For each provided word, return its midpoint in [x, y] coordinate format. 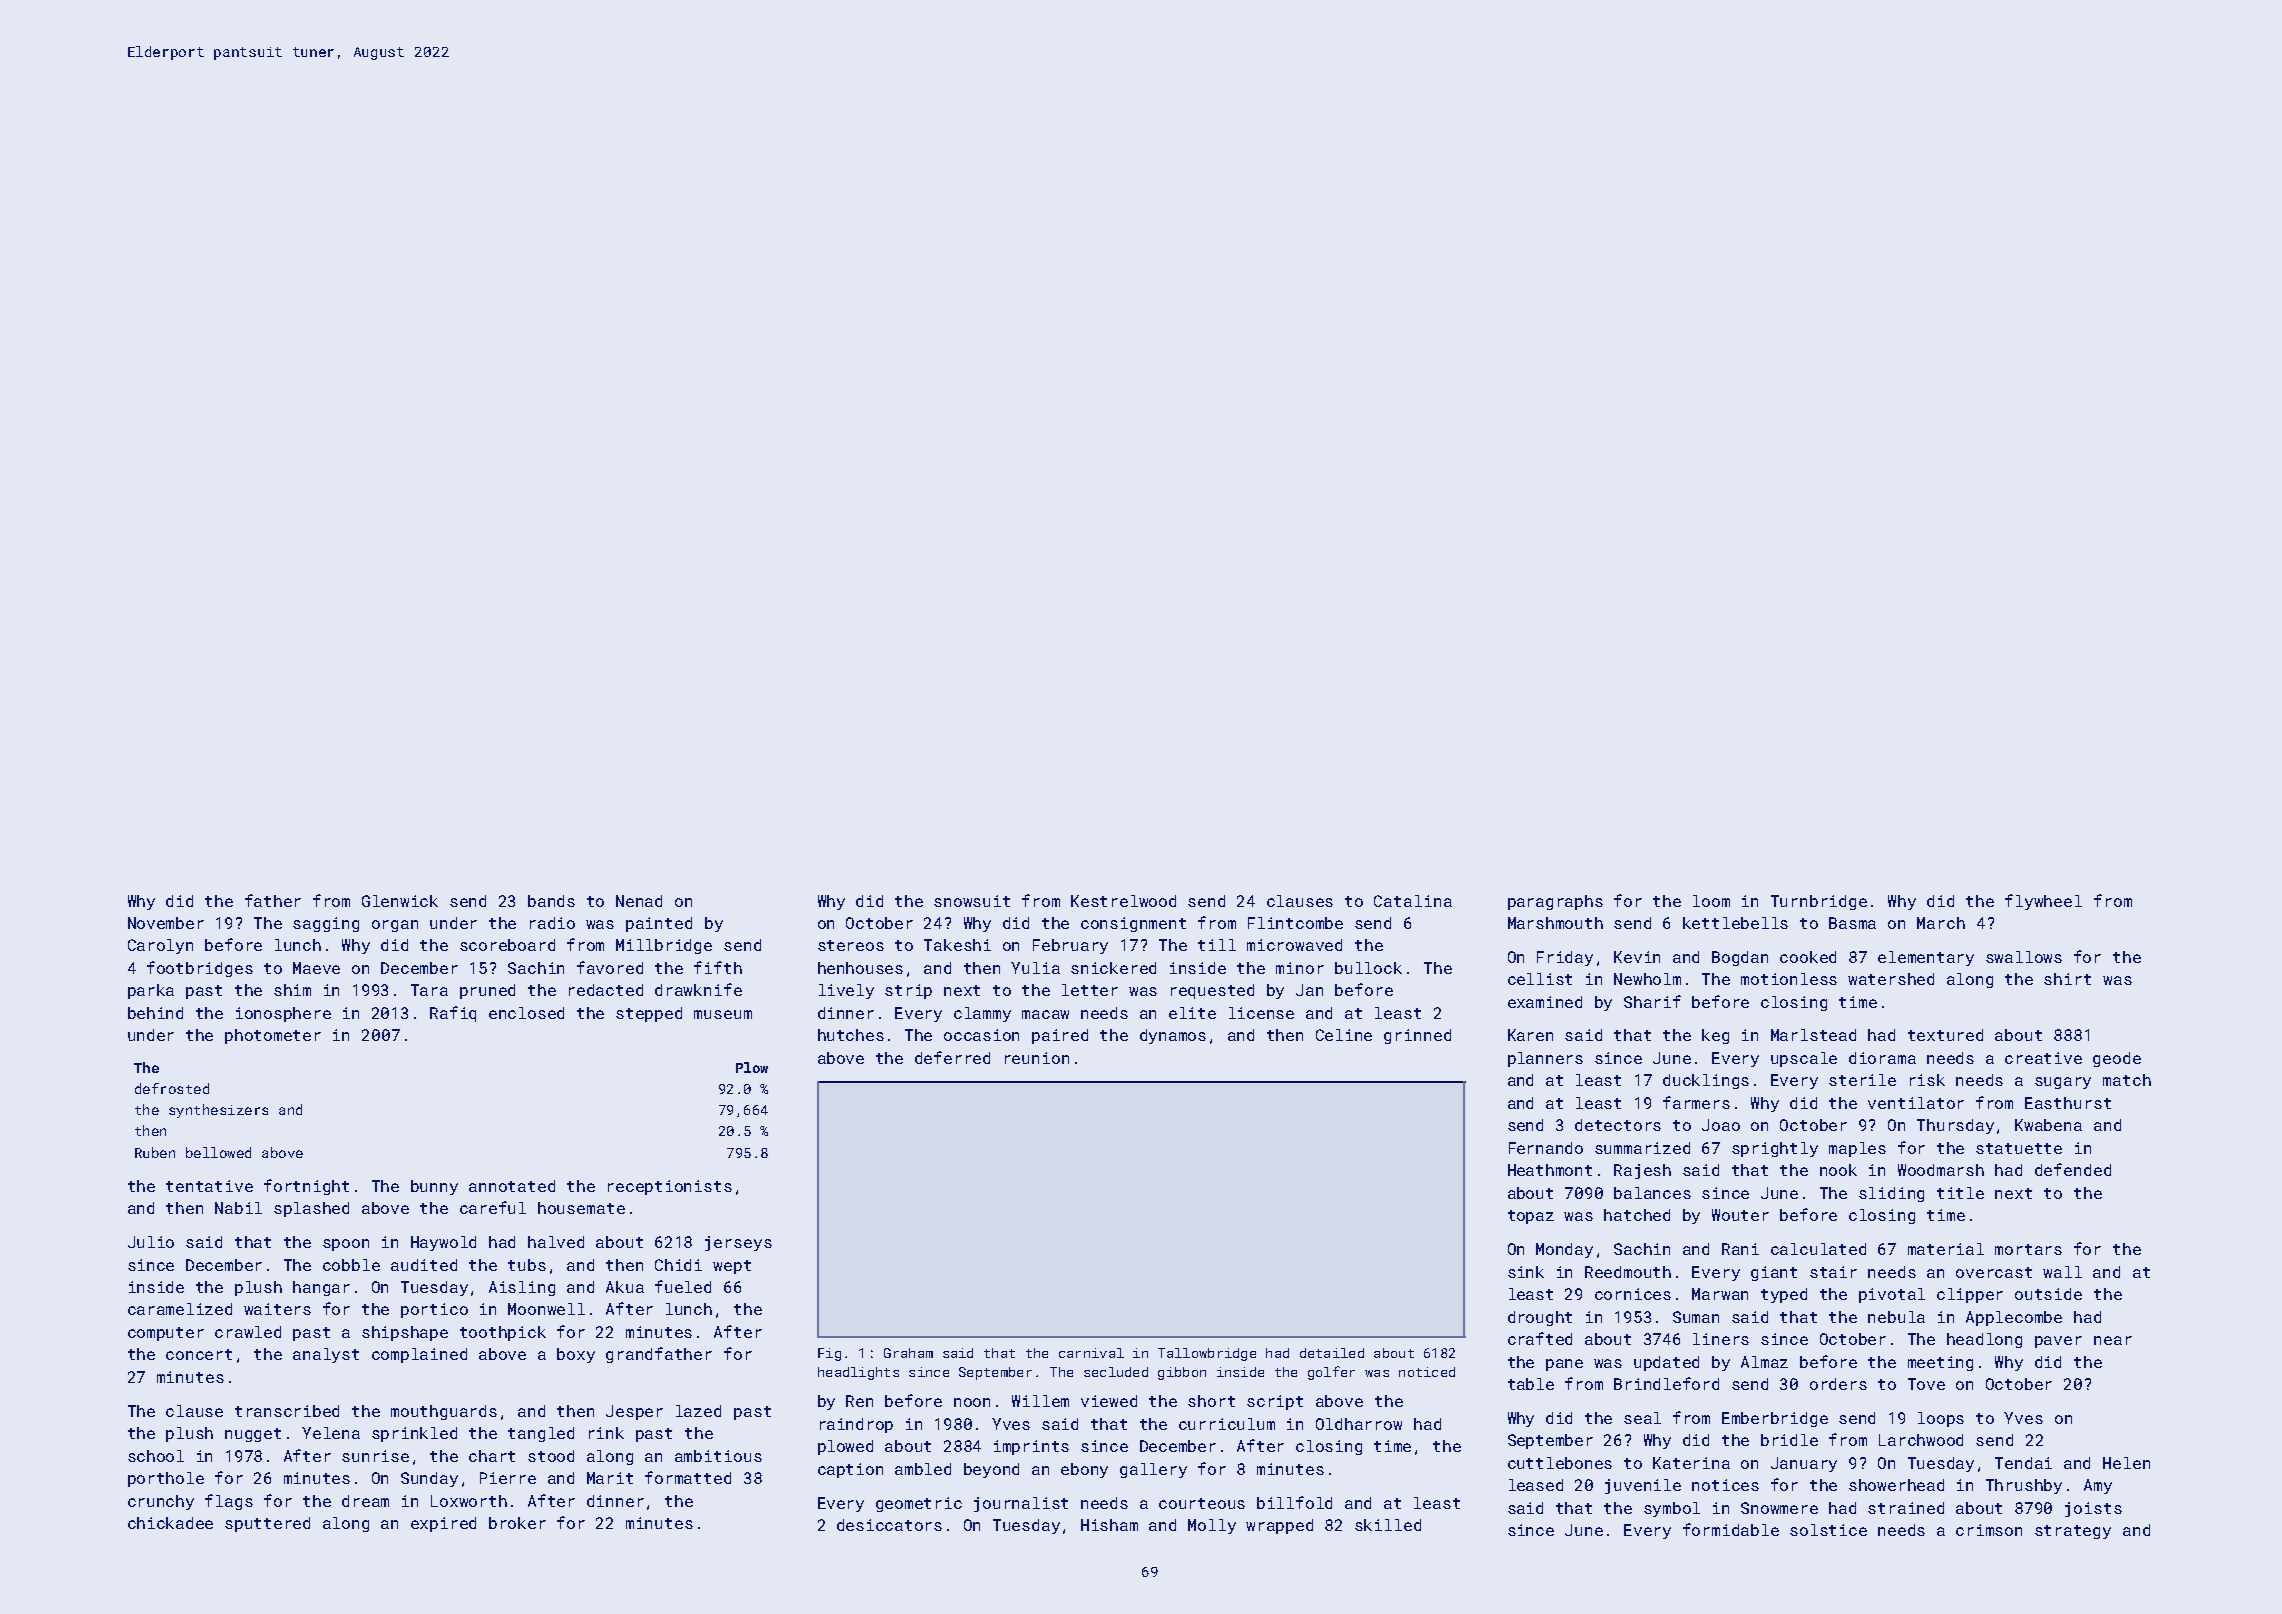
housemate [581, 1208]
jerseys [738, 1243]
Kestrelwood [1123, 901]
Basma [1852, 923]
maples [1857, 1149]
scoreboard [507, 945]
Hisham [1109, 1525]
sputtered [267, 1524]
